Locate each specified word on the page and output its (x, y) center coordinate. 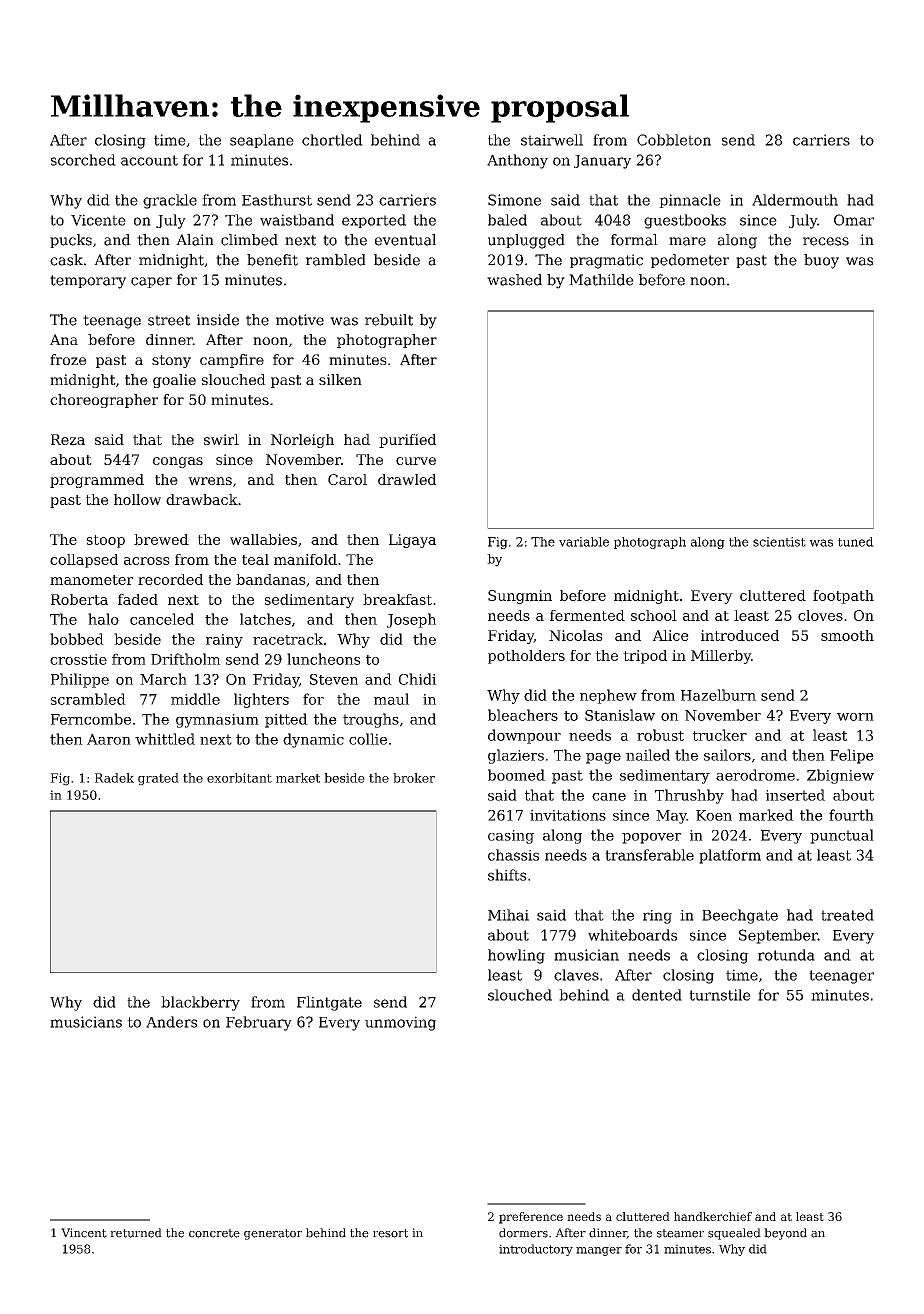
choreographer (104, 401)
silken (340, 379)
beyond (785, 1234)
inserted (795, 795)
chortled (332, 140)
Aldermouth (795, 200)
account (149, 160)
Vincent (84, 1233)
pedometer (690, 261)
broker (414, 778)
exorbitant (239, 778)
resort (390, 1233)
